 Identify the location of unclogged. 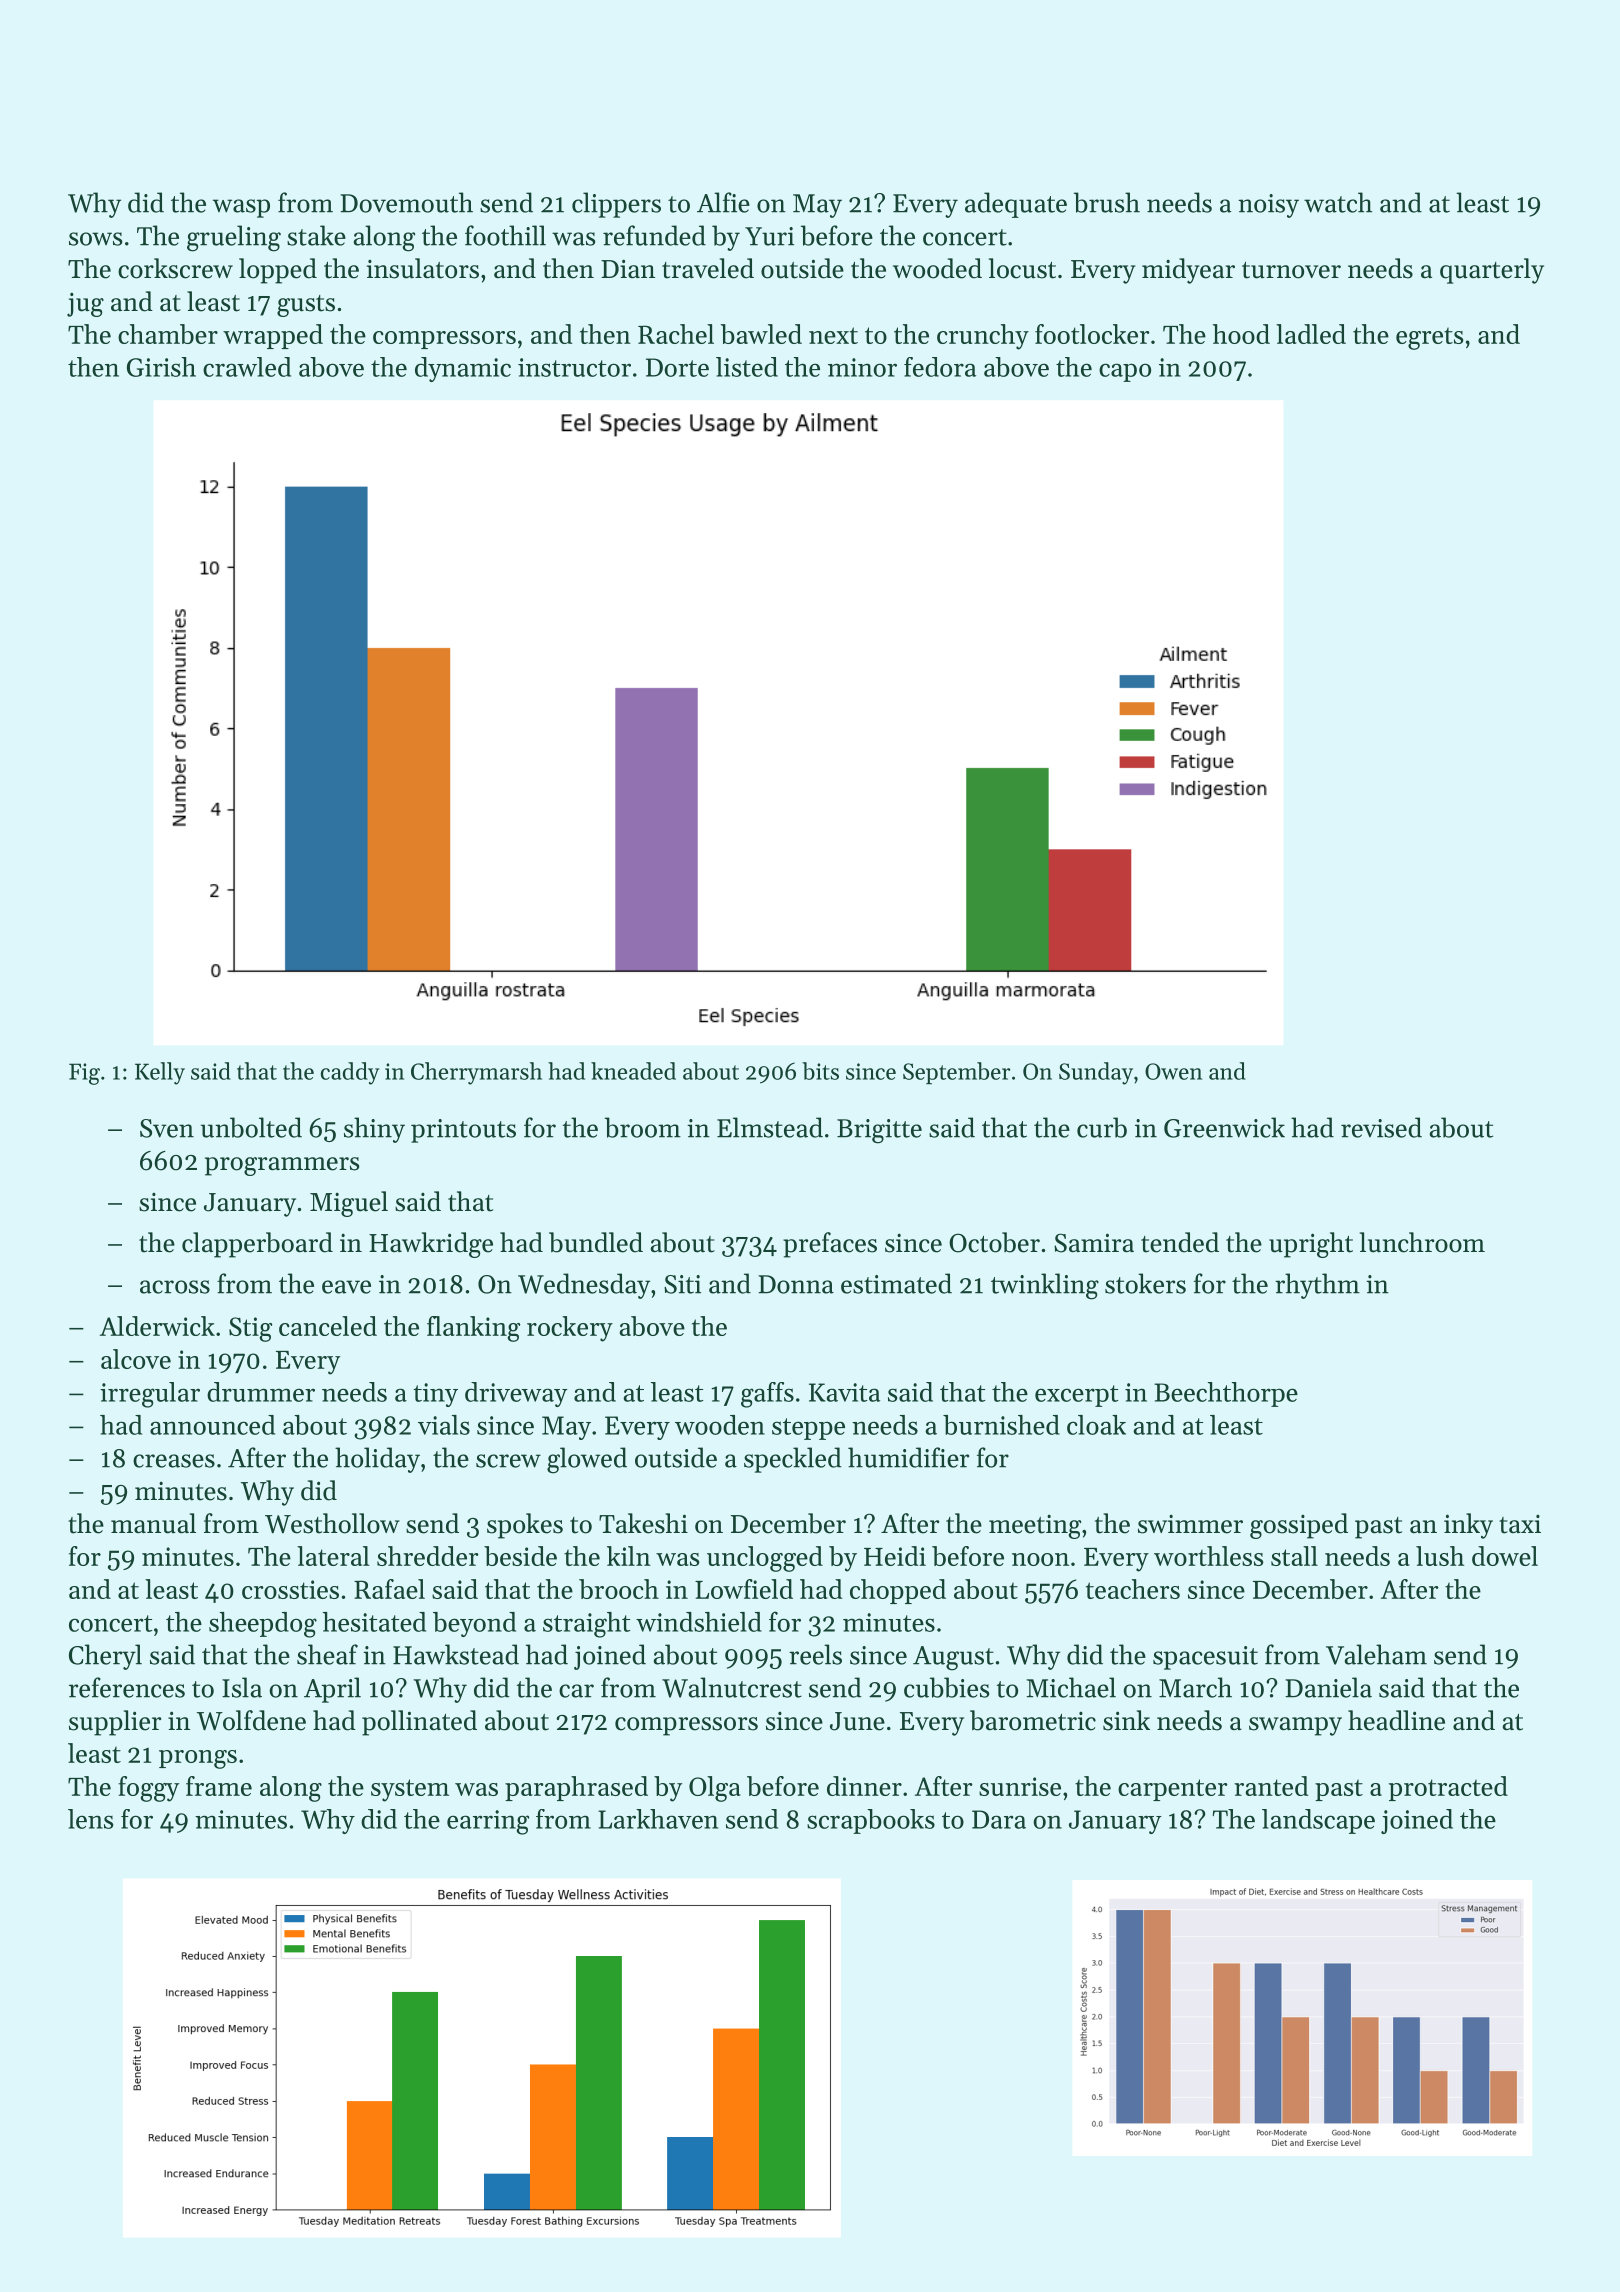
(765, 1559).
